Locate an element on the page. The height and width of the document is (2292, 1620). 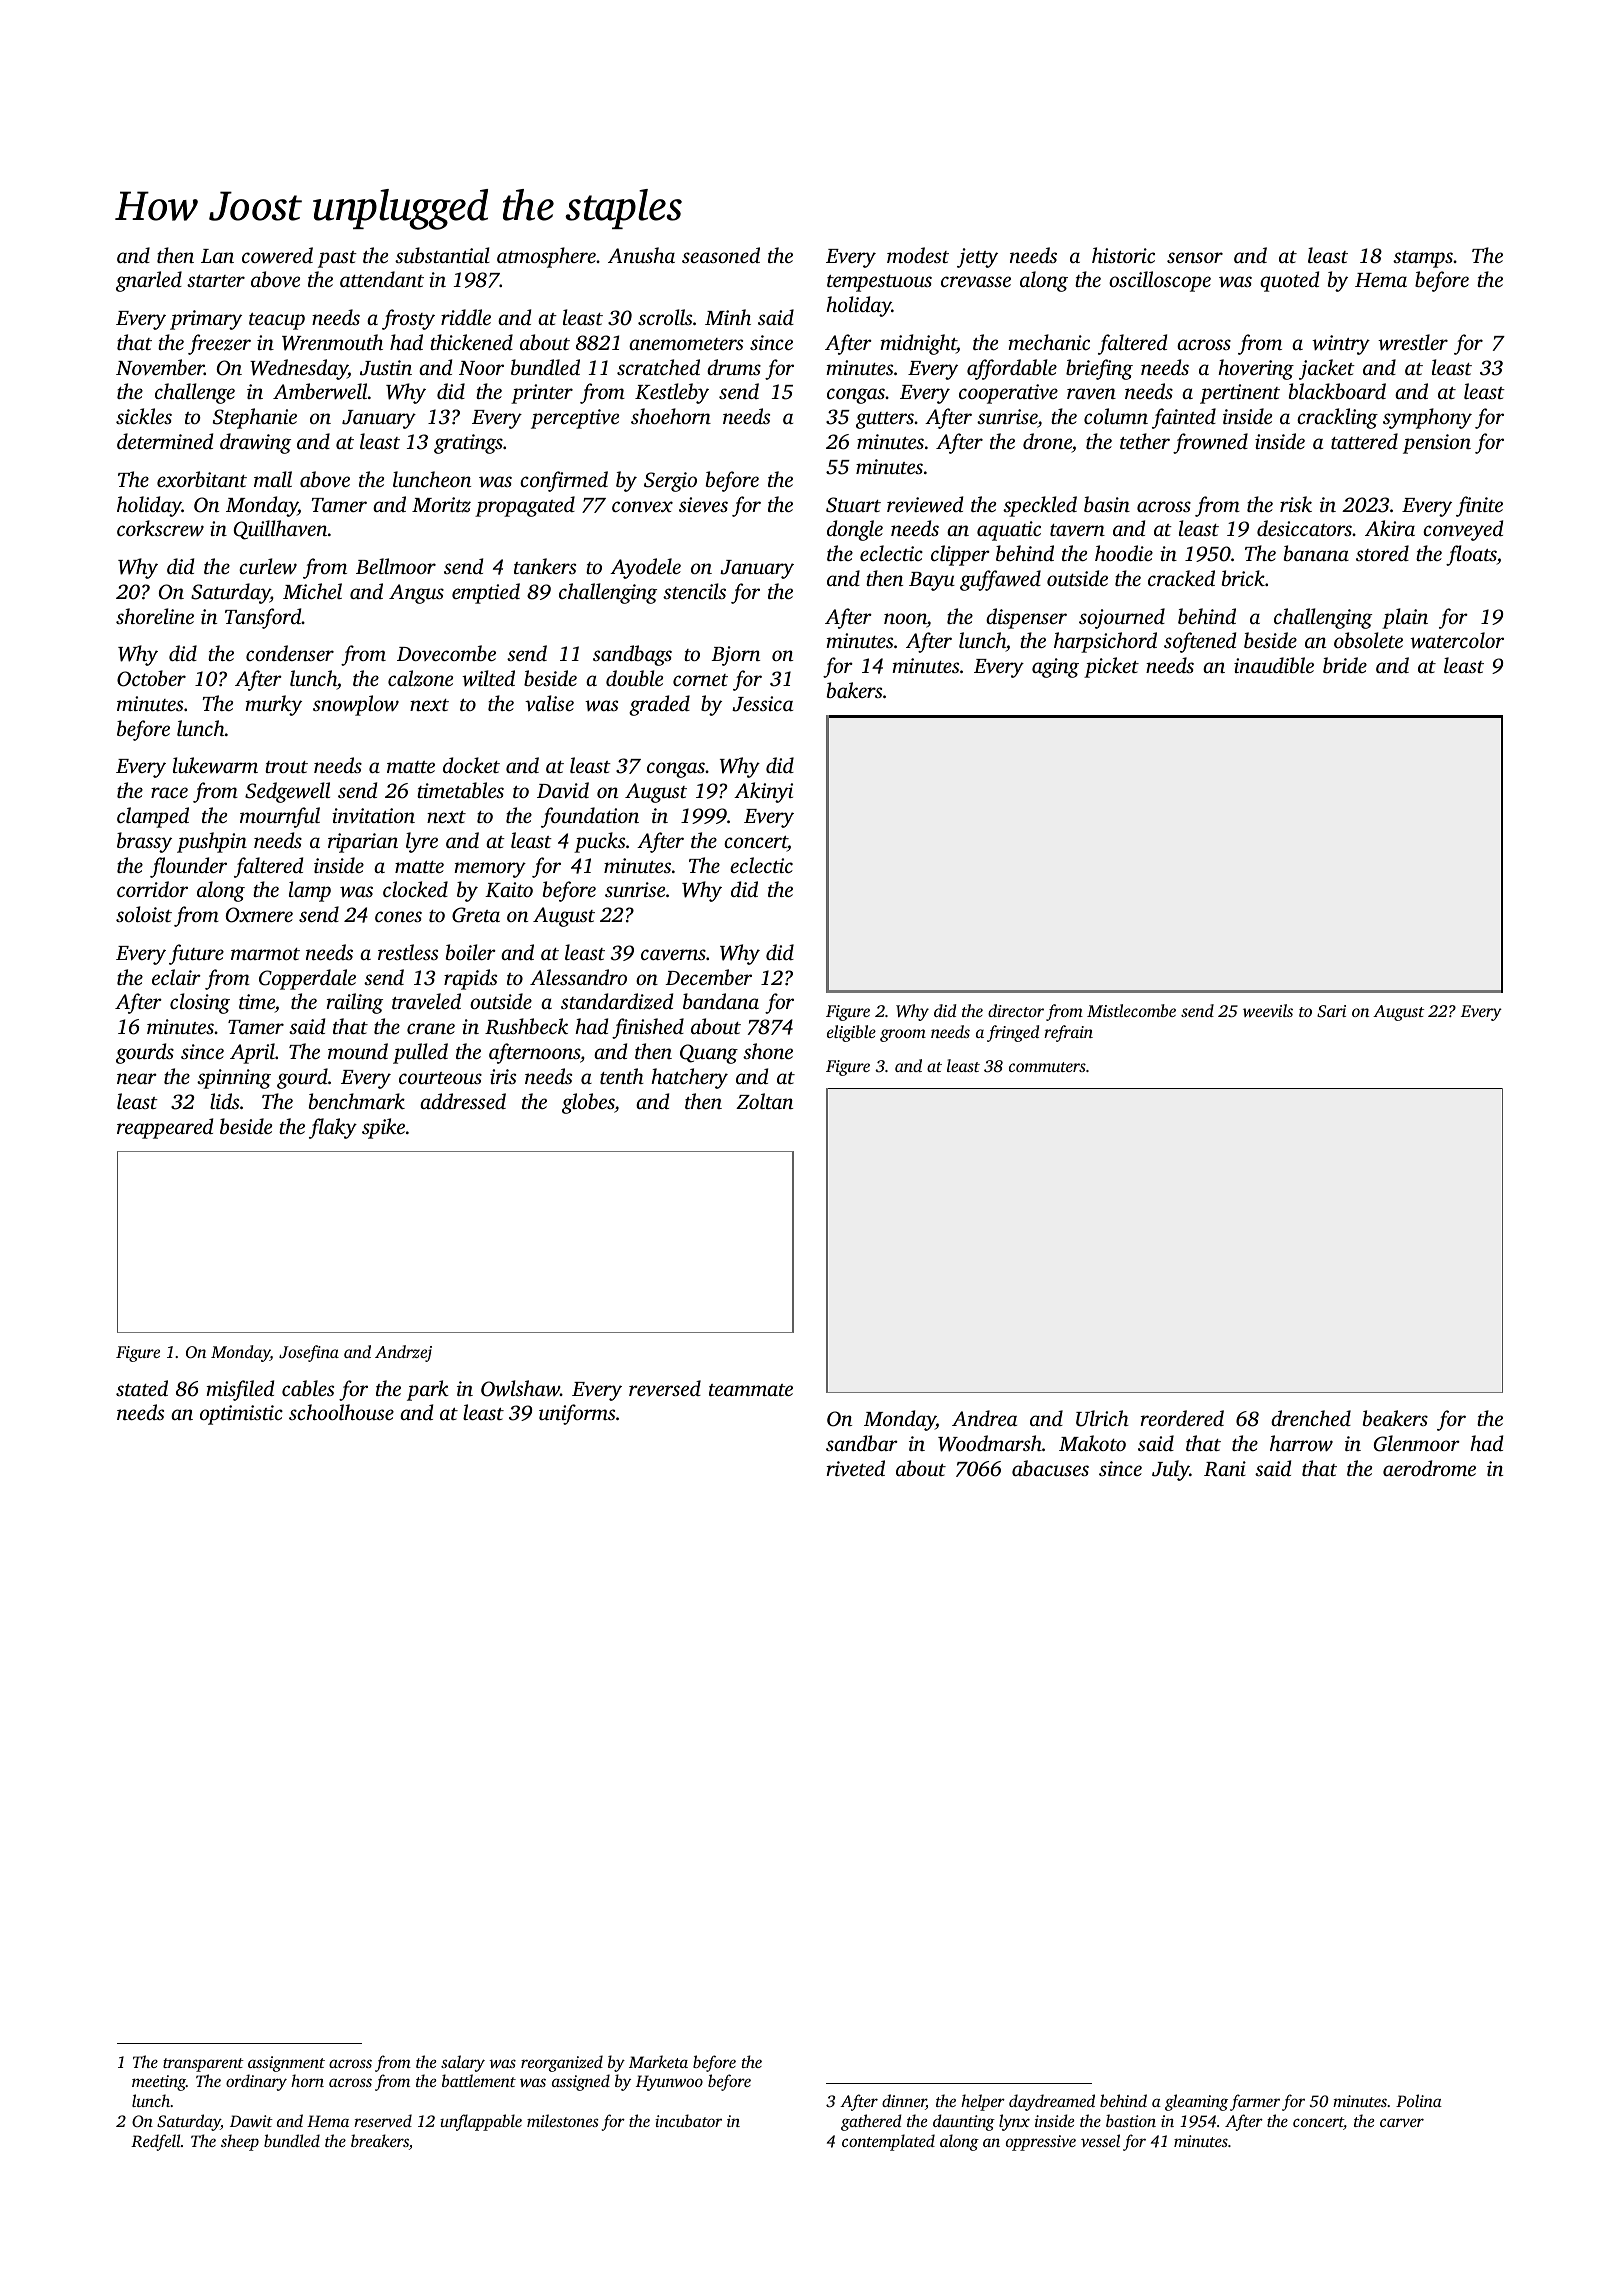
wilted is located at coordinates (488, 678).
